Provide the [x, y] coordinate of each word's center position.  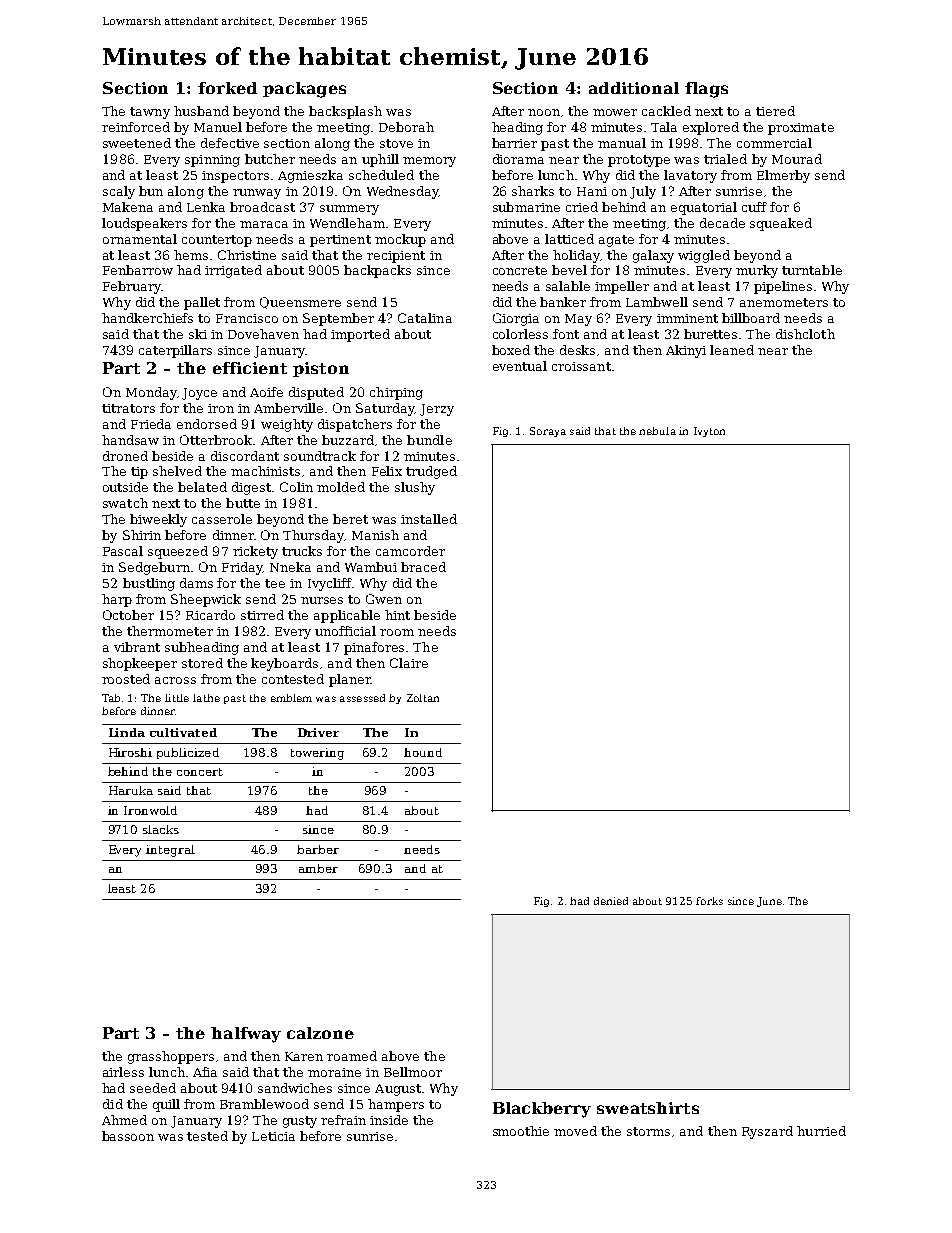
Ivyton [709, 432]
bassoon [128, 1136]
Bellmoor [413, 1072]
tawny [150, 113]
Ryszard [767, 1132]
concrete [520, 270]
